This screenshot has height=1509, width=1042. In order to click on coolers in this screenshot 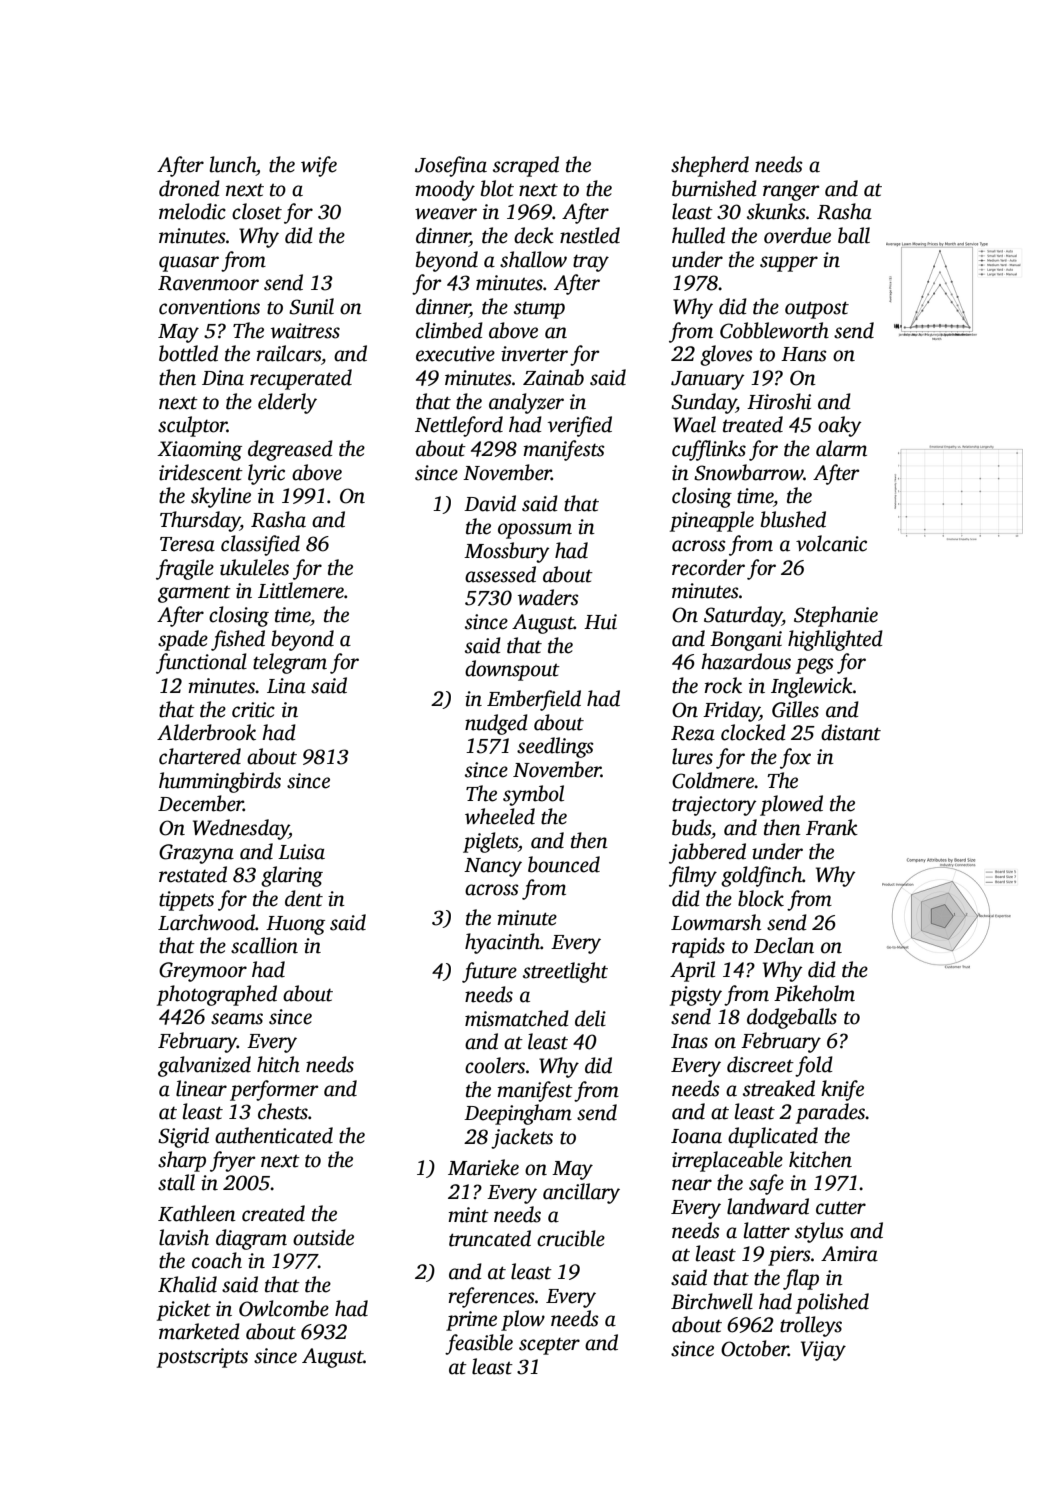, I will do `click(495, 1065)`.
